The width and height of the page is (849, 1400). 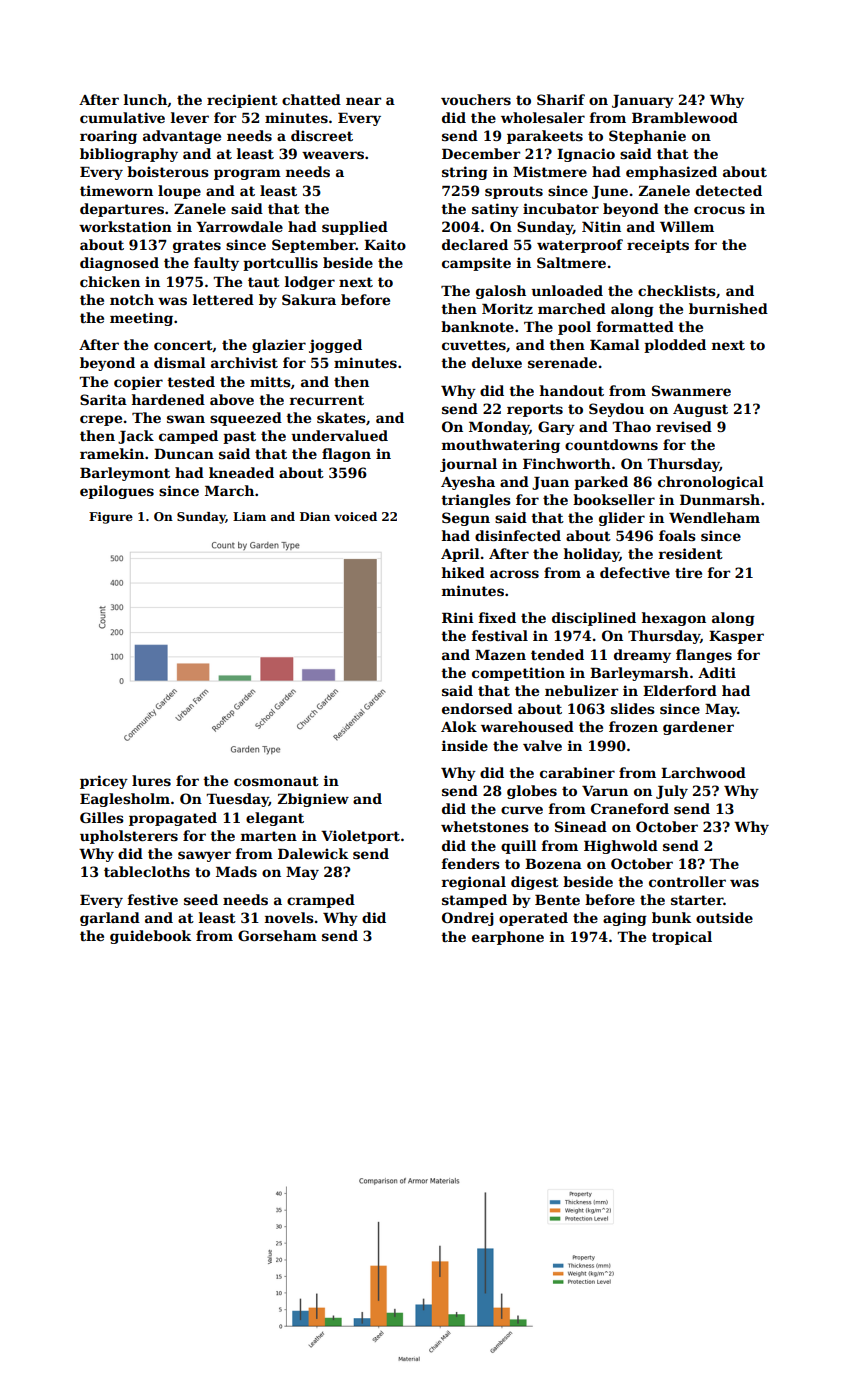 I want to click on copier, so click(x=138, y=383).
